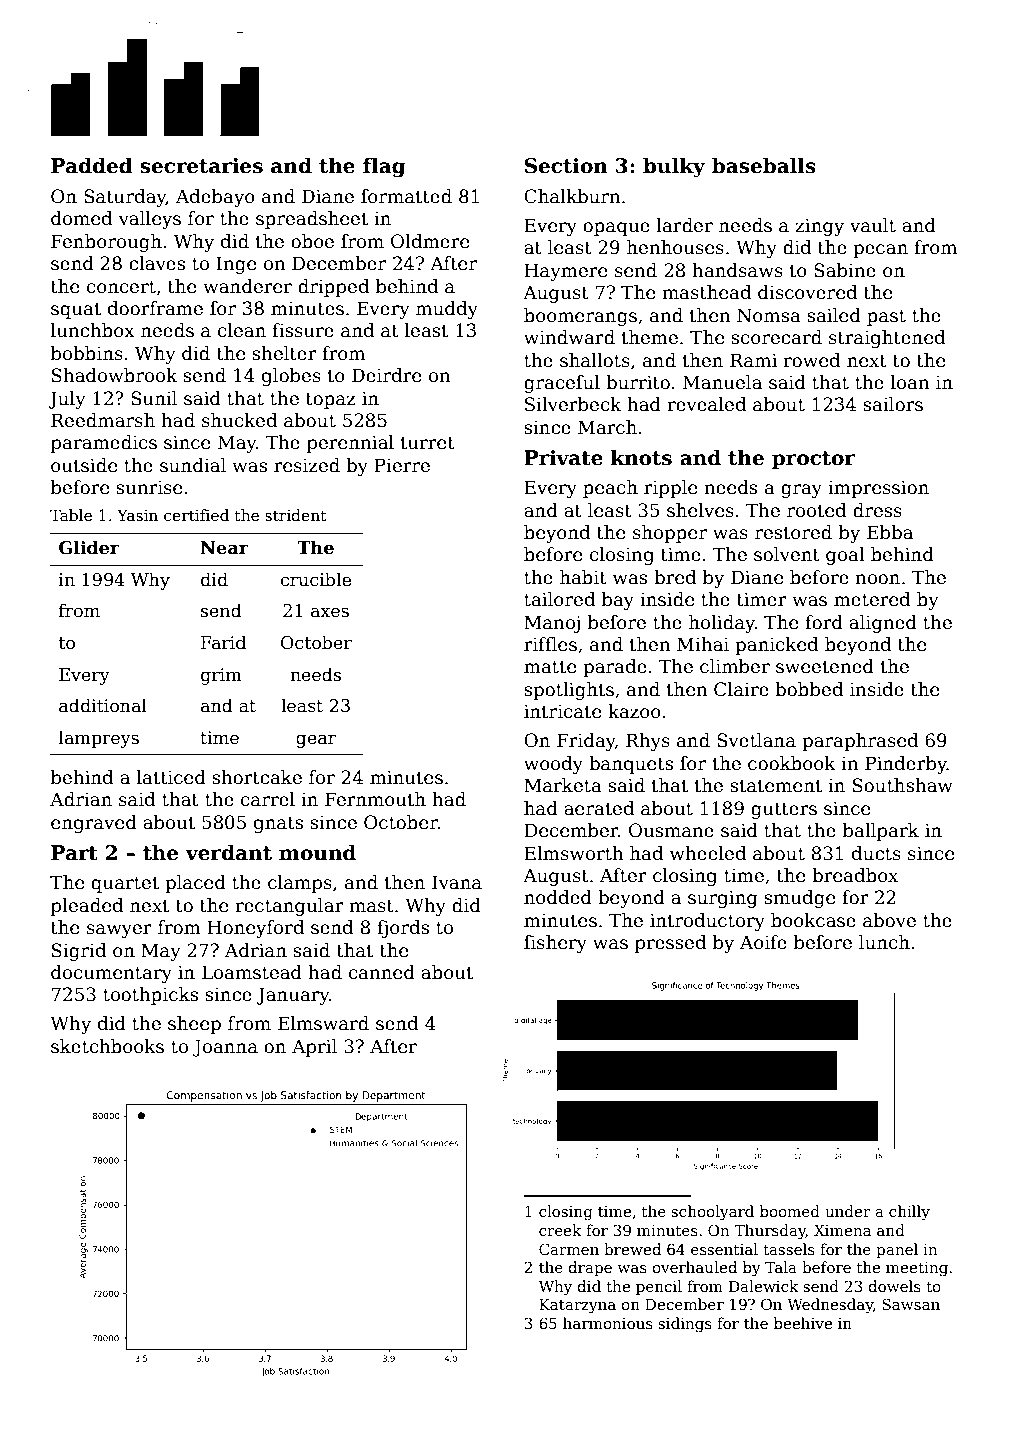 This screenshot has height=1435, width=1010. I want to click on dripped, so click(333, 288).
